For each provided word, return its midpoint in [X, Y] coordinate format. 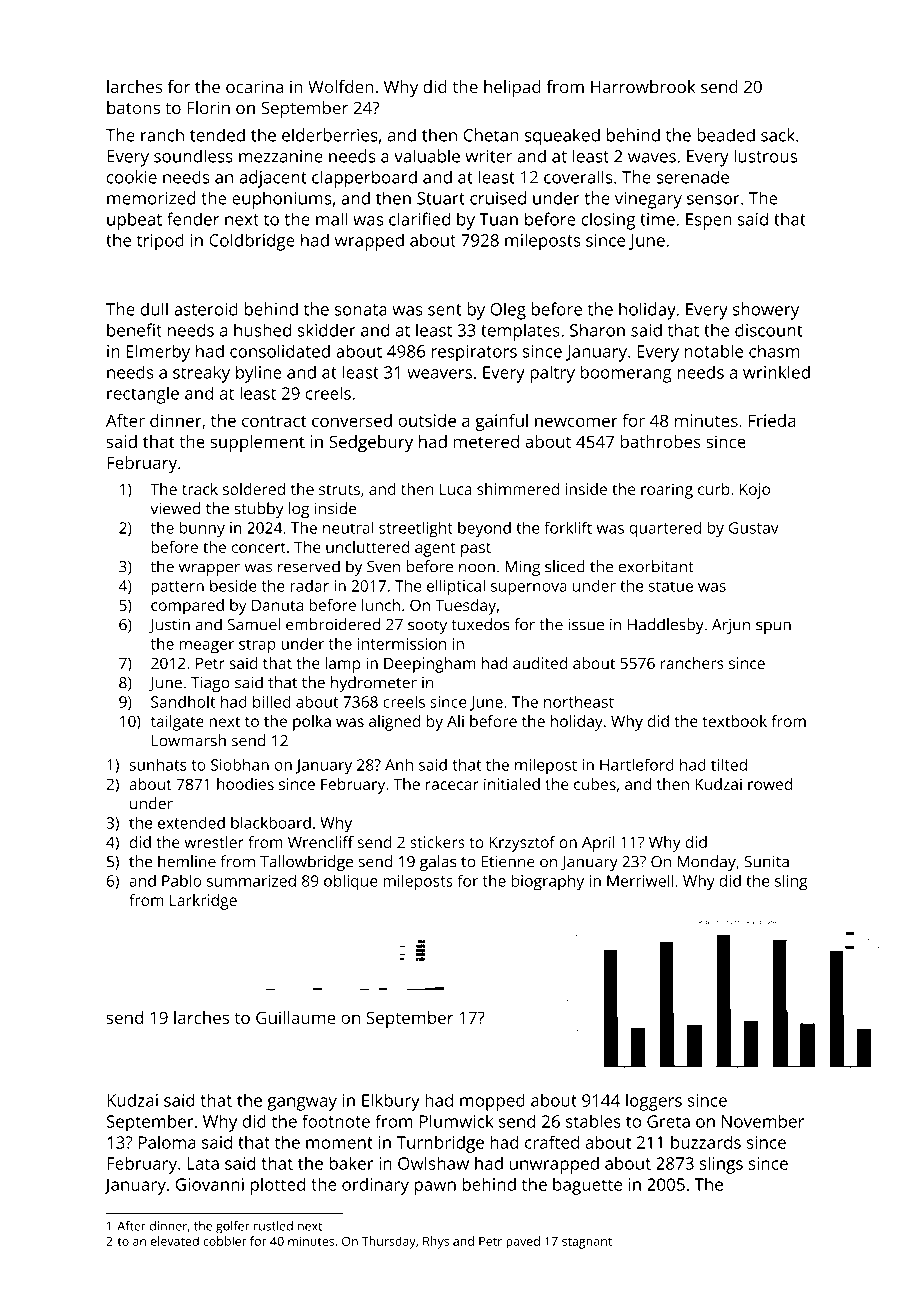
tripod [160, 242]
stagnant [587, 1243]
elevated [175, 1241]
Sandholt [183, 702]
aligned [394, 723]
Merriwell [640, 880]
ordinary [375, 1186]
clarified [419, 219]
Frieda [772, 420]
